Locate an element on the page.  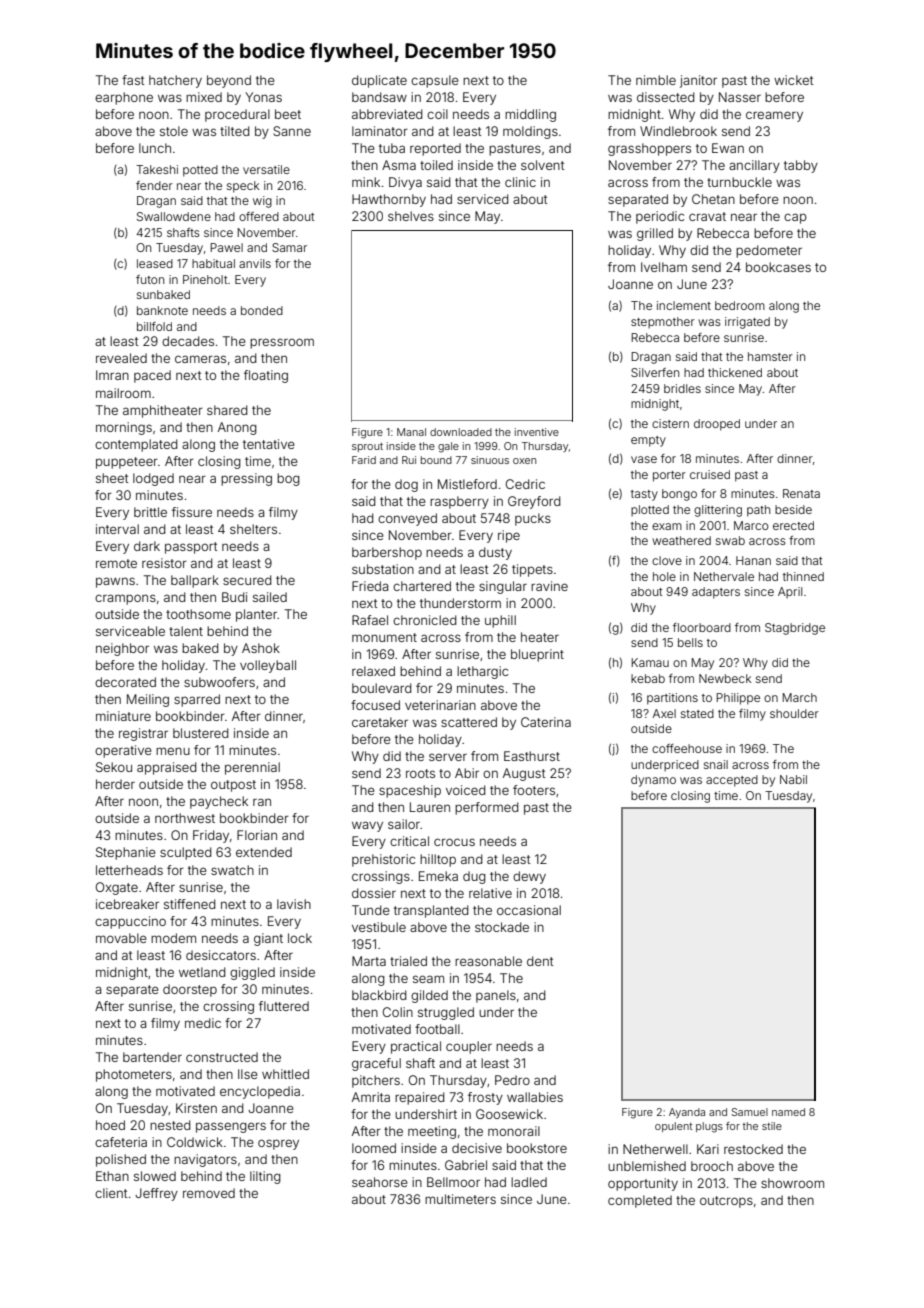
fender is located at coordinates (154, 185).
